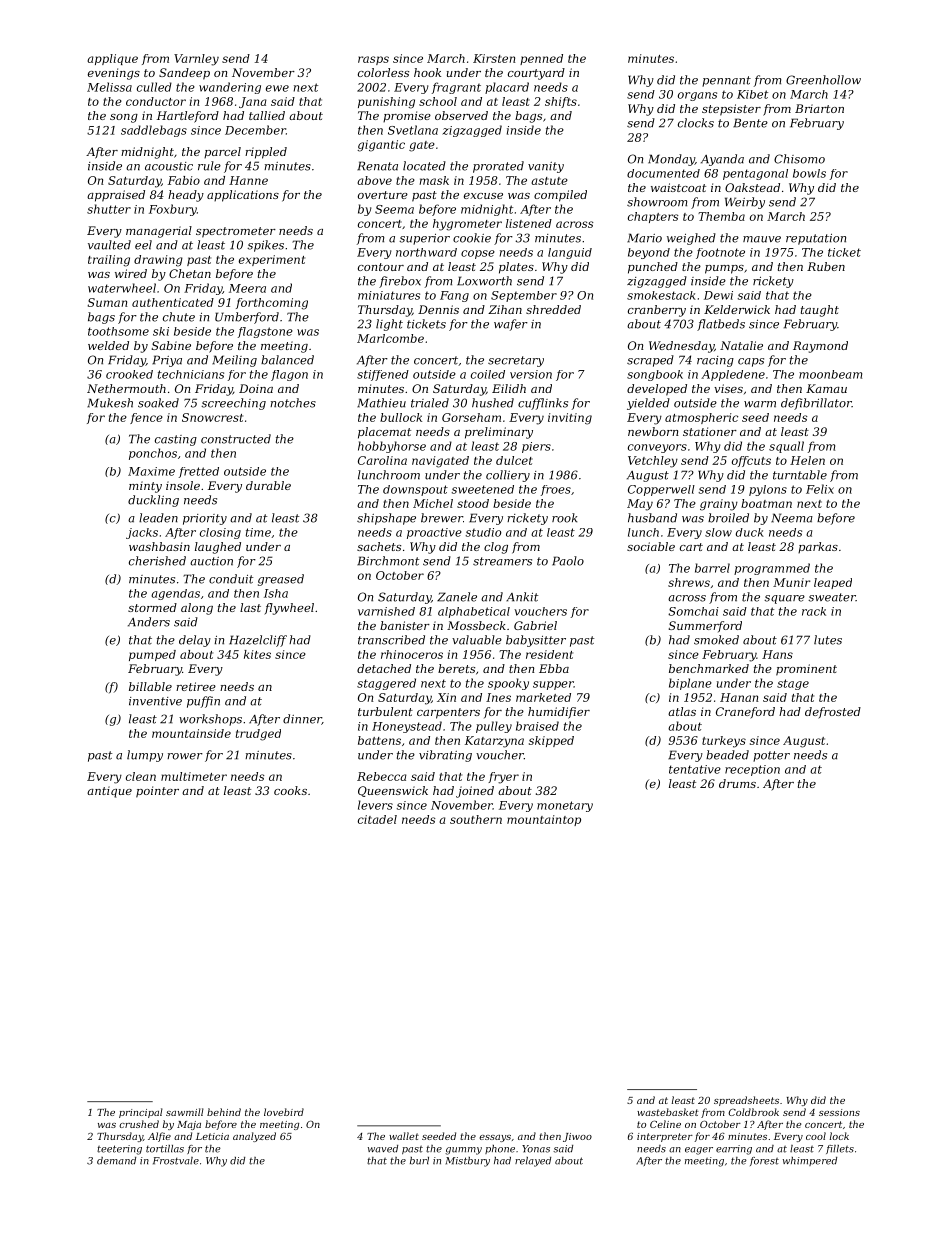 This screenshot has height=1233, width=952. What do you see at coordinates (196, 60) in the screenshot?
I see `Varnley` at bounding box center [196, 60].
